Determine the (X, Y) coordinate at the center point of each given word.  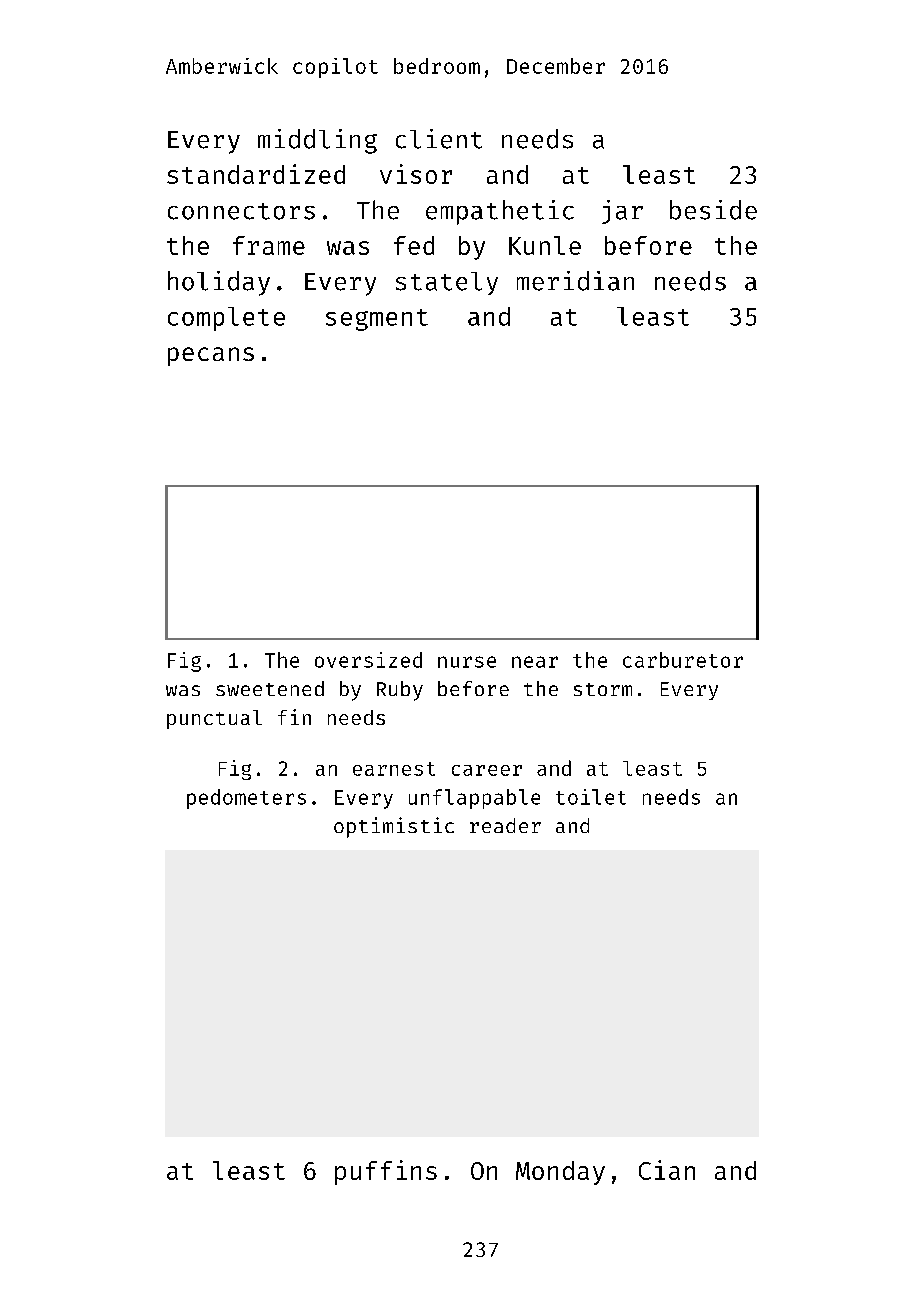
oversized (368, 660)
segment (377, 320)
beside (713, 210)
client (439, 139)
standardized (256, 174)
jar (622, 212)
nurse (467, 662)
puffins (386, 1172)
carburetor (683, 660)
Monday (560, 1173)
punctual (214, 719)
